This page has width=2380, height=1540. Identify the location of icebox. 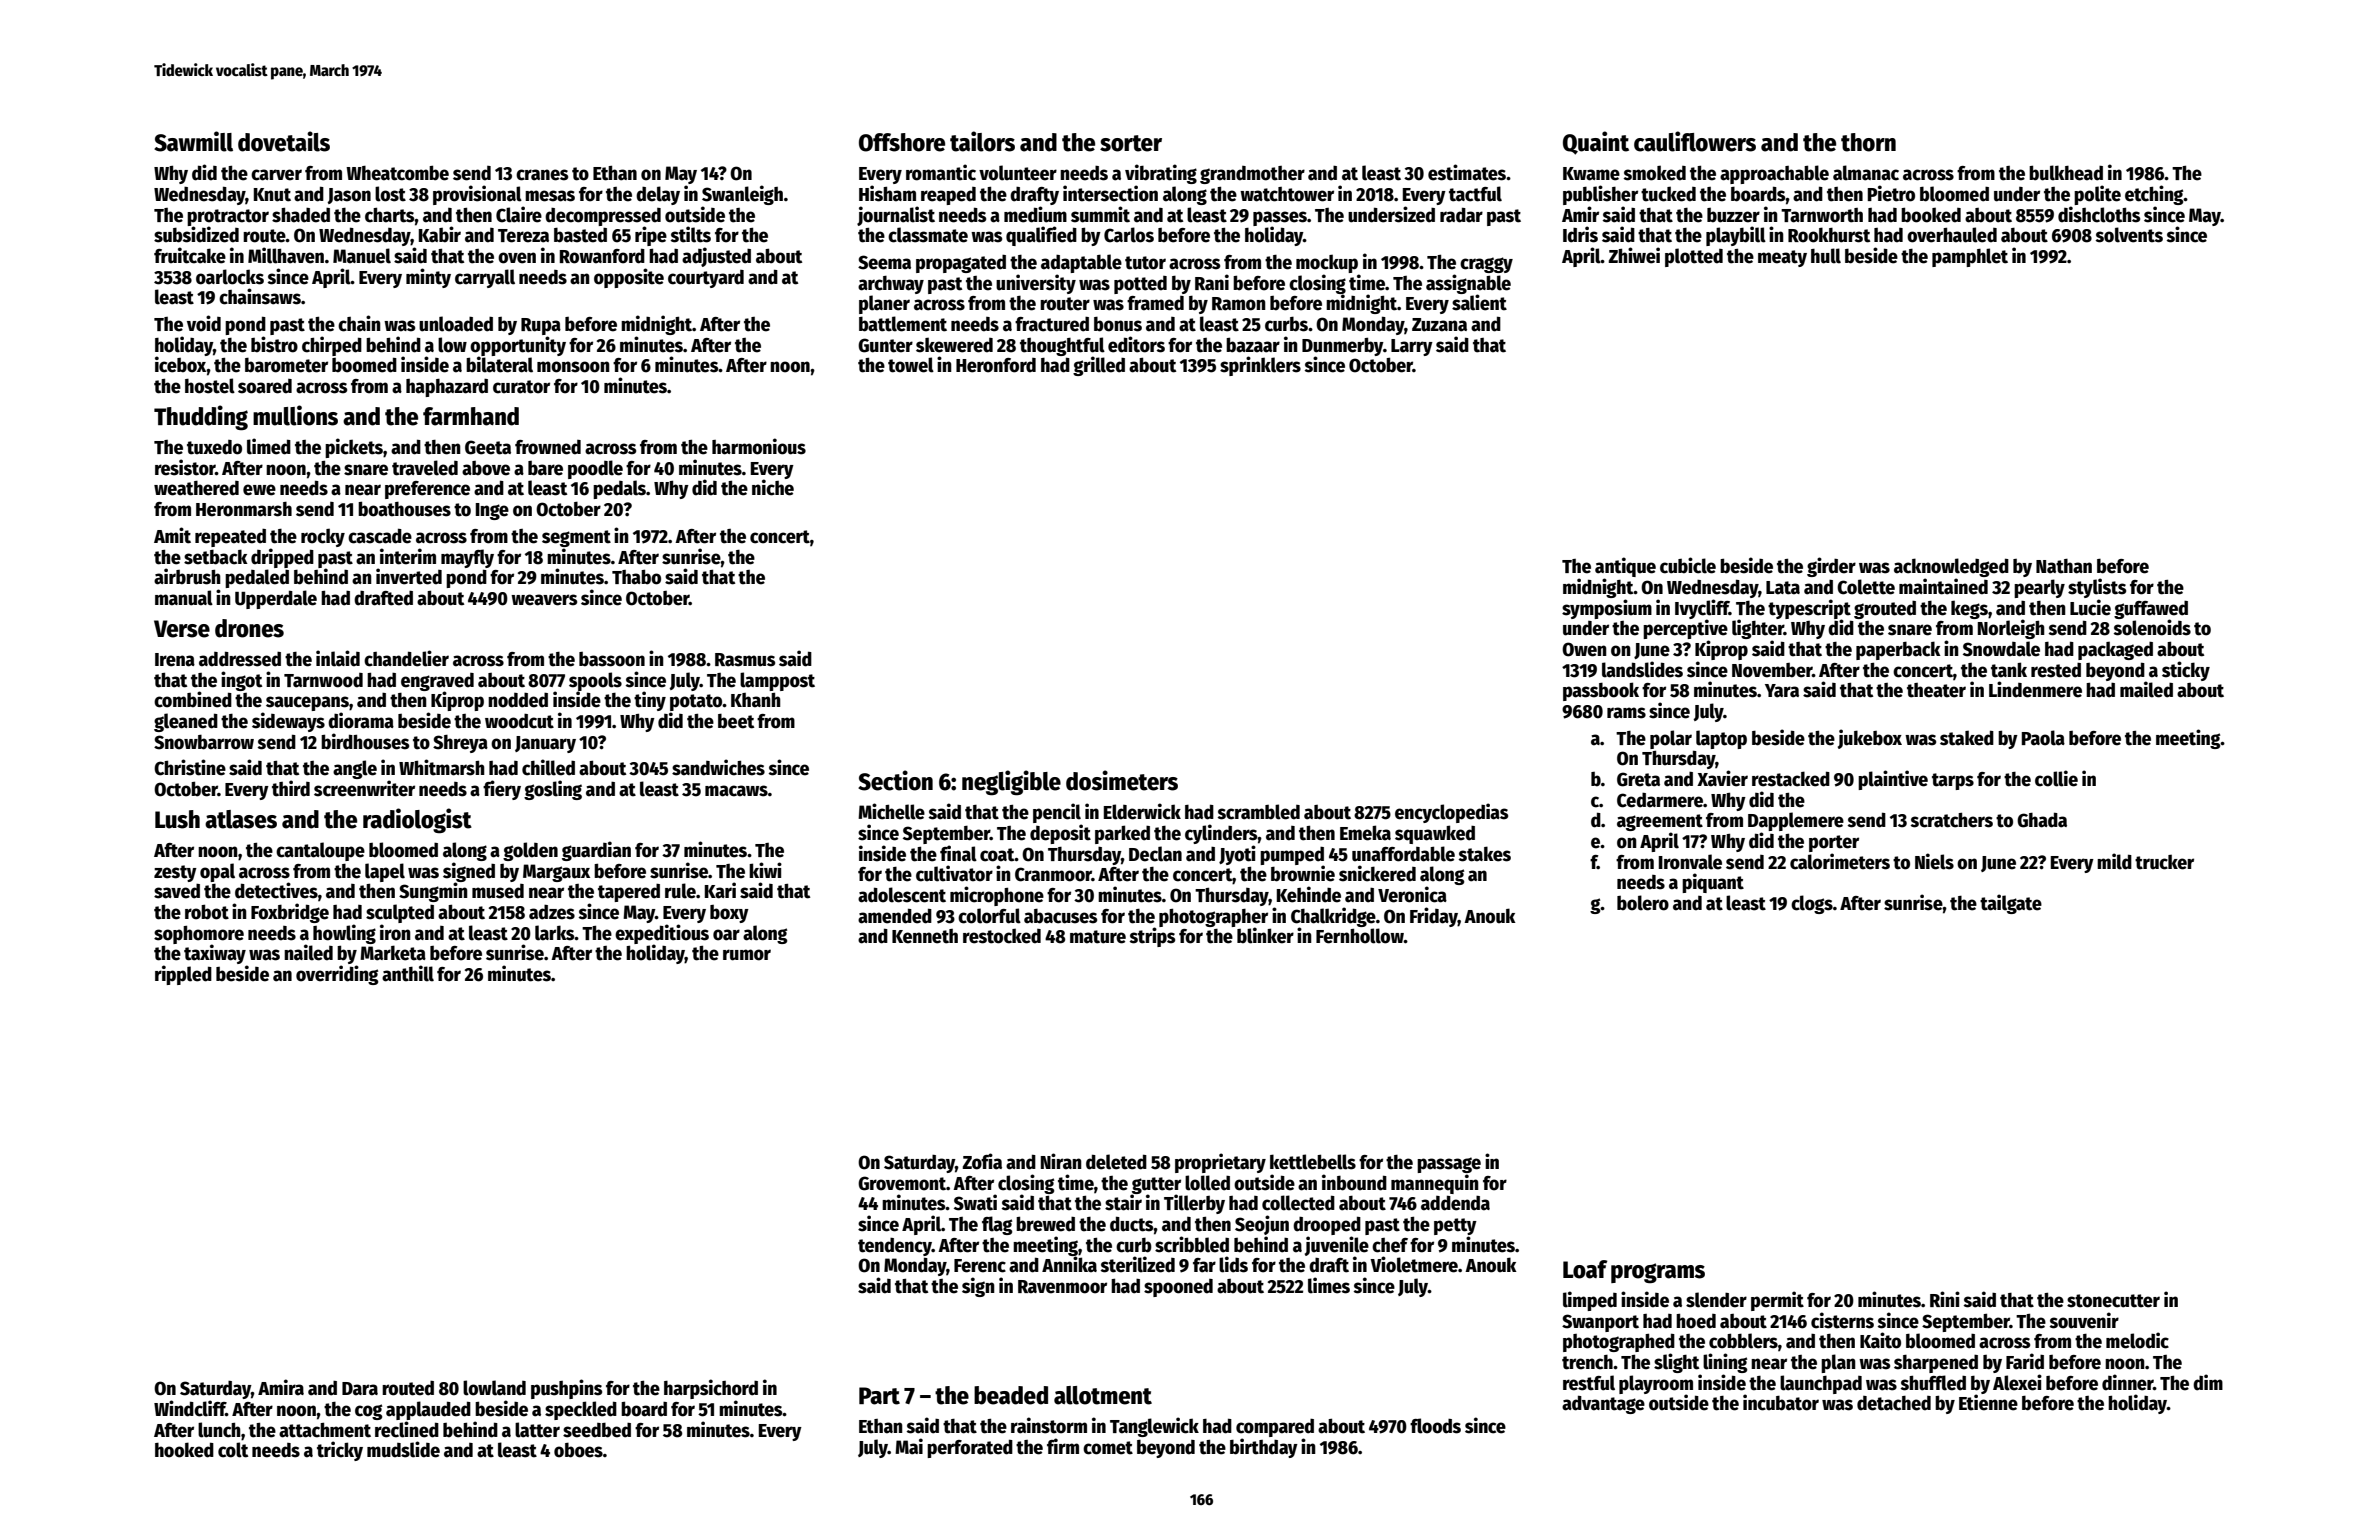
(181, 364).
